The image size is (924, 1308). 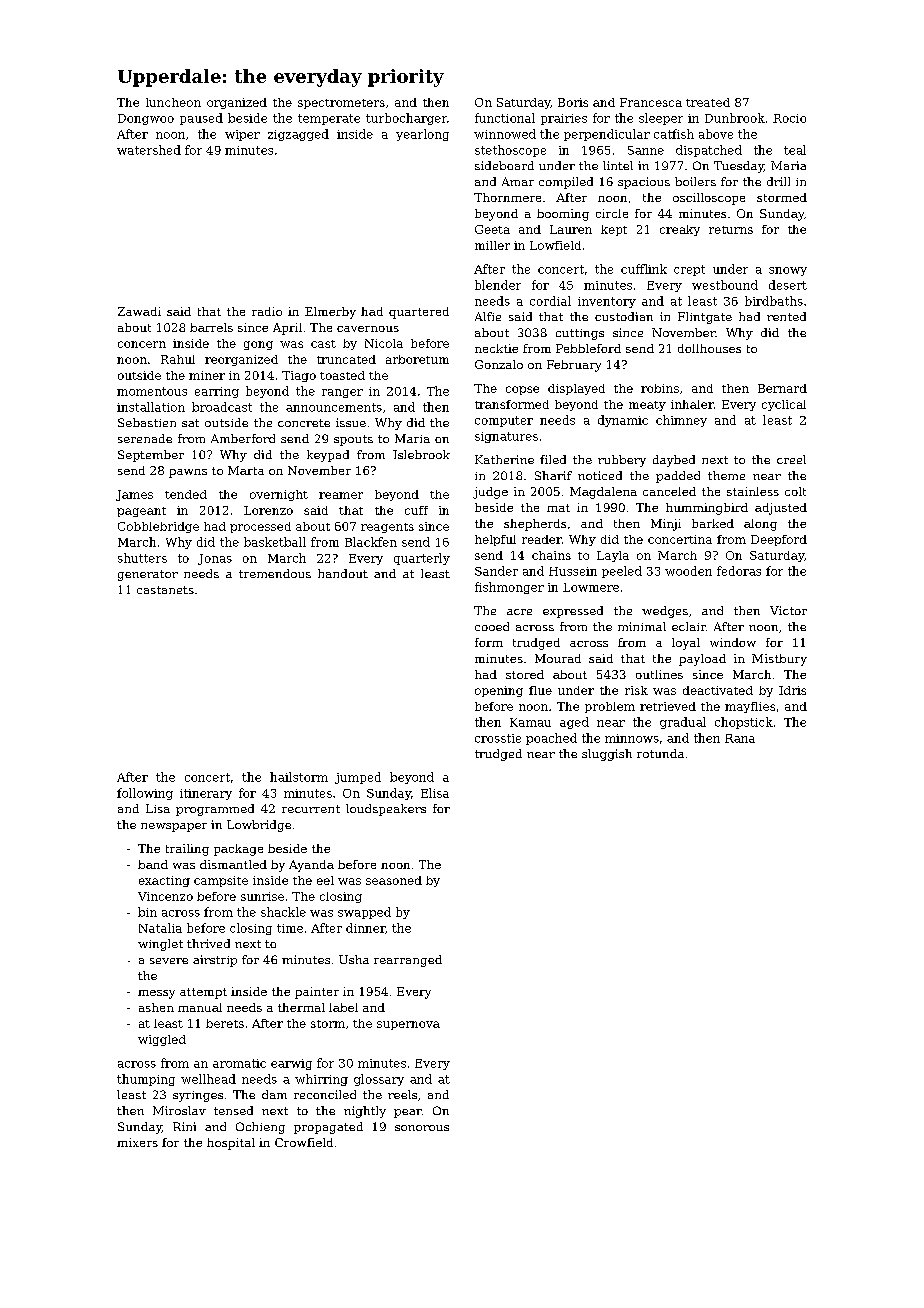 I want to click on fishmonger, so click(x=509, y=588).
